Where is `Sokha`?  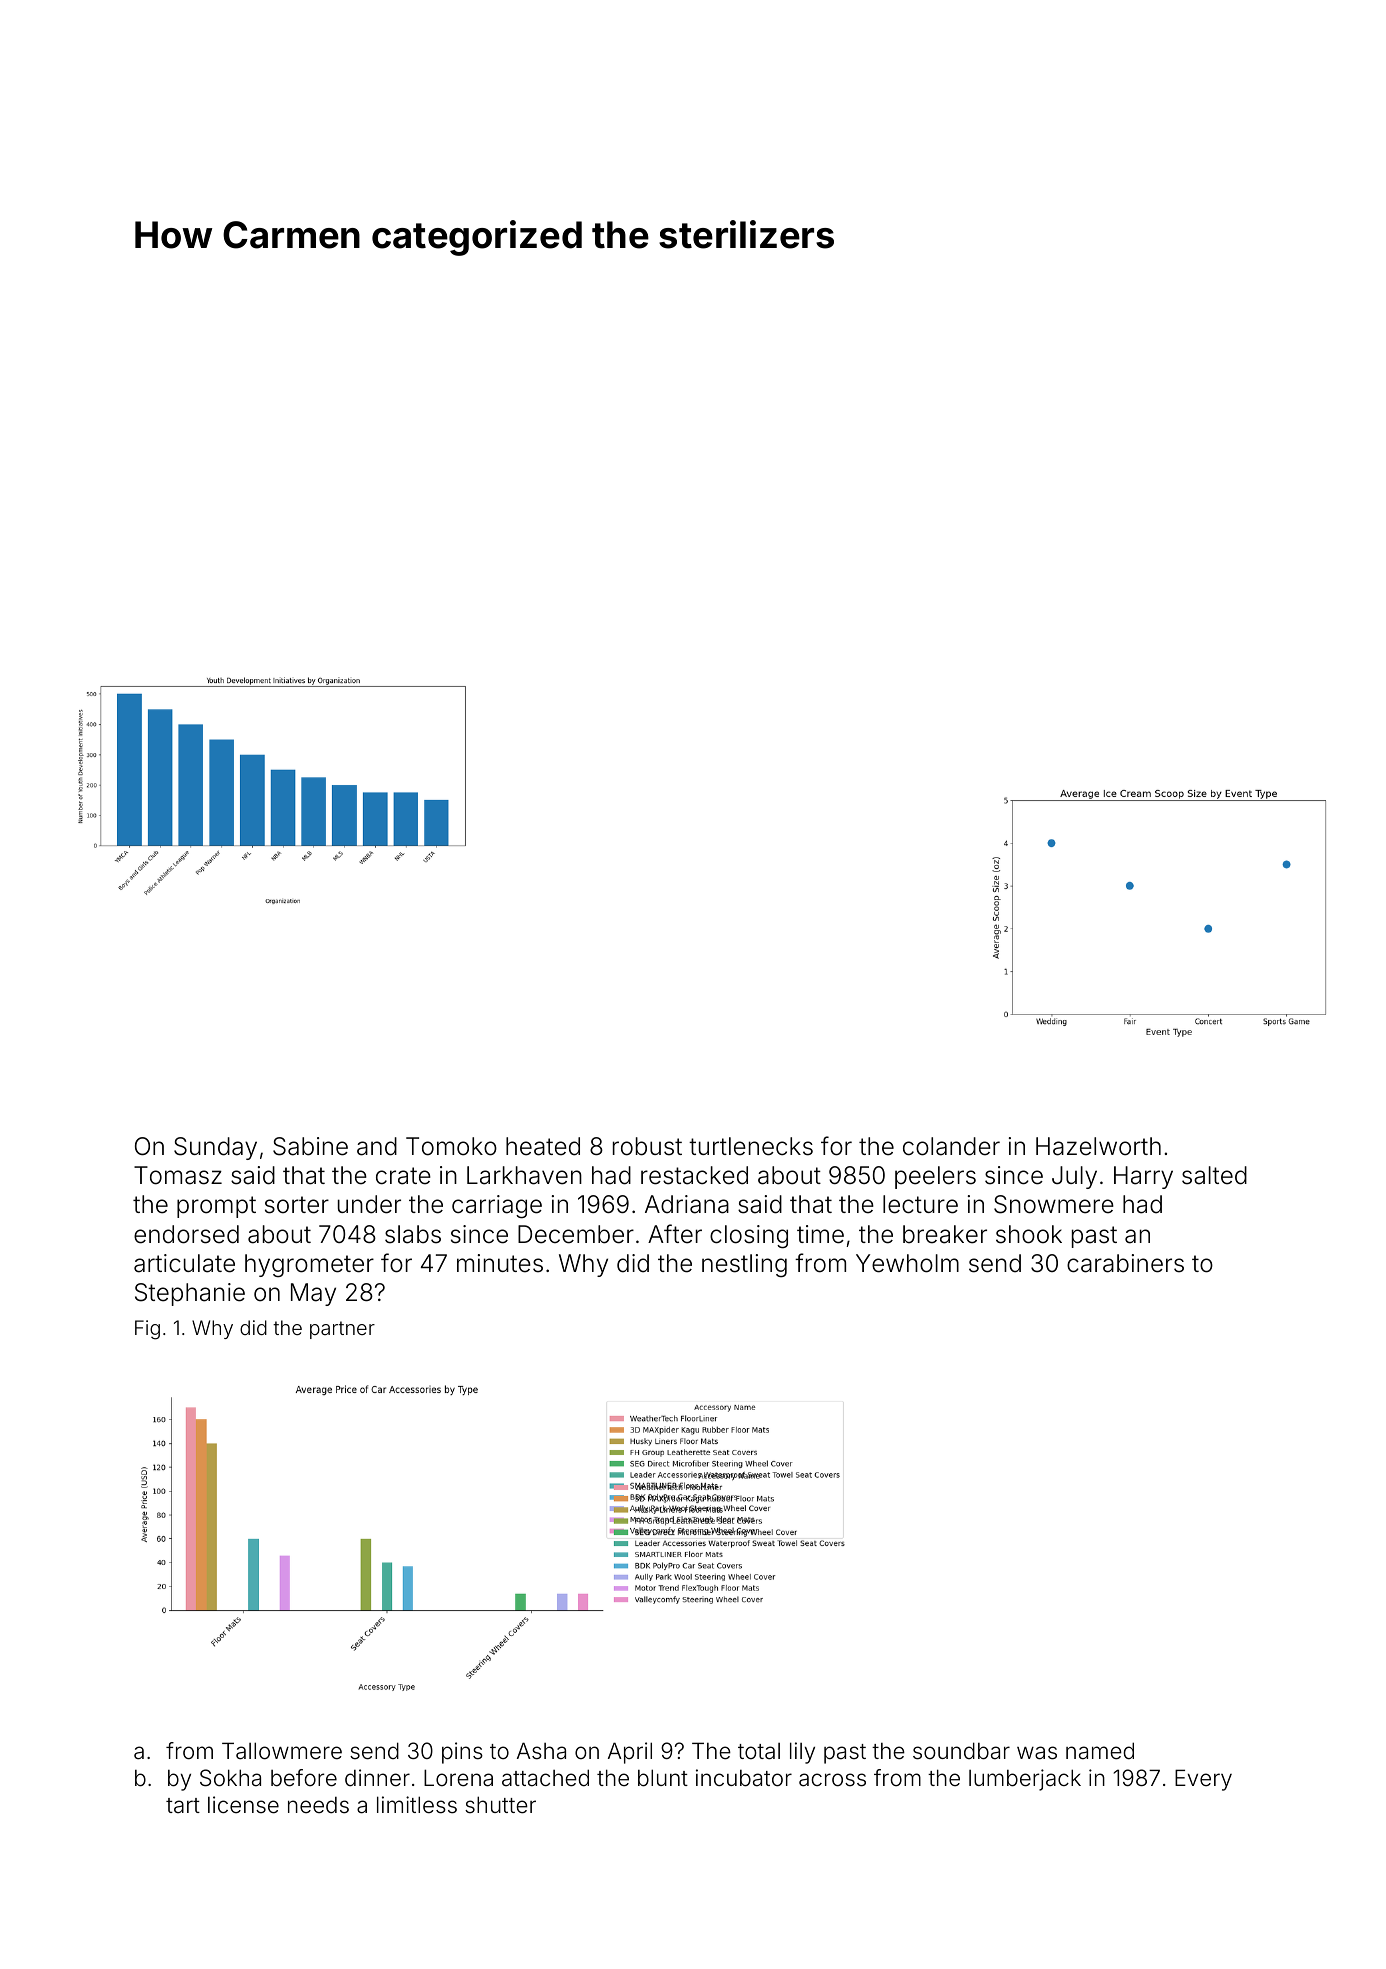 Sokha is located at coordinates (230, 1778).
